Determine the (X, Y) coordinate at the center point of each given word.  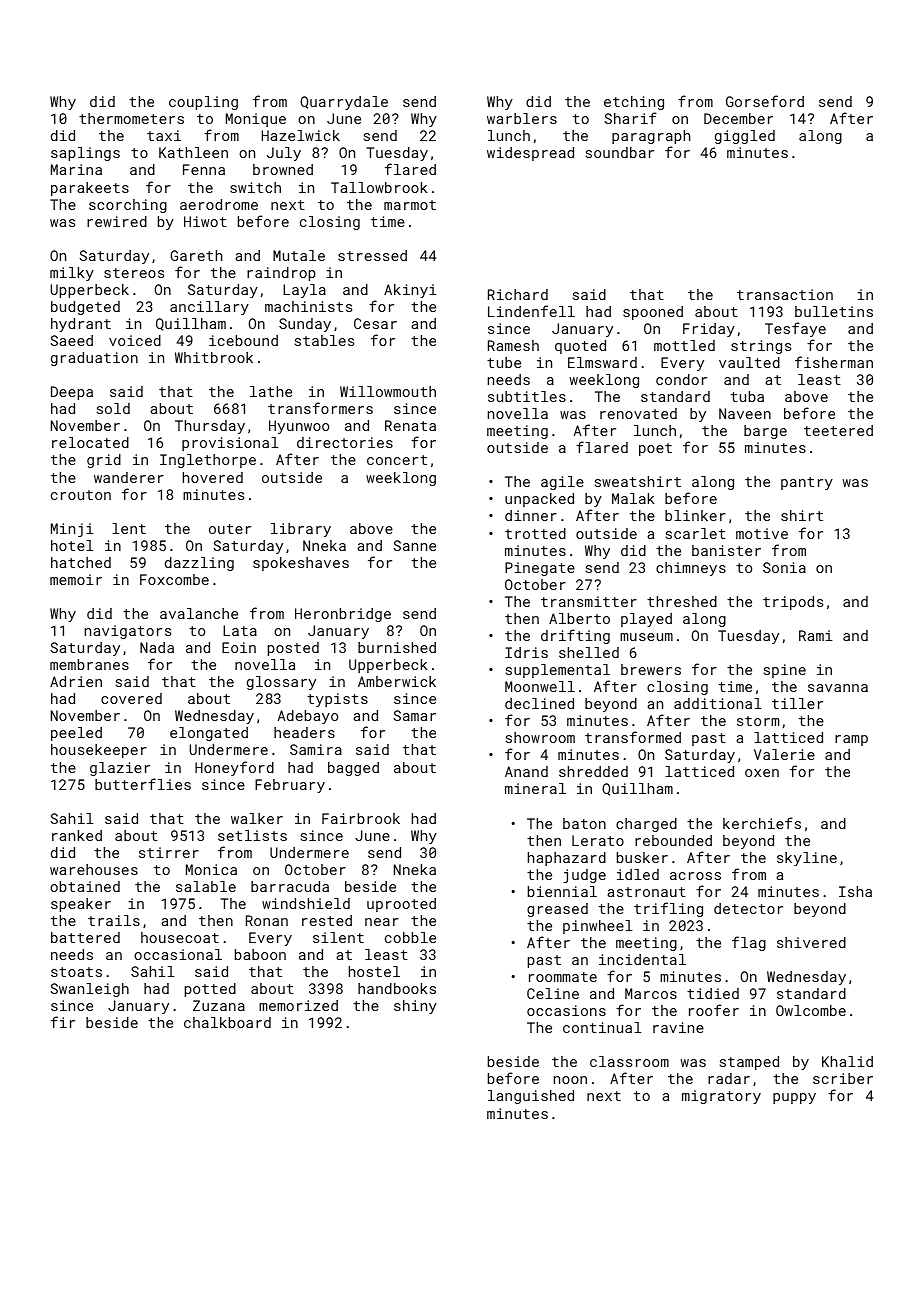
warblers (522, 118)
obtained (85, 886)
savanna (838, 688)
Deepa (72, 393)
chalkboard (227, 1022)
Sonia (784, 567)
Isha (855, 891)
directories (345, 442)
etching (634, 103)
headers (304, 732)
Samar (414, 715)
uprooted (401, 905)
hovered (213, 477)
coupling (203, 103)
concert (397, 460)
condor (681, 379)
